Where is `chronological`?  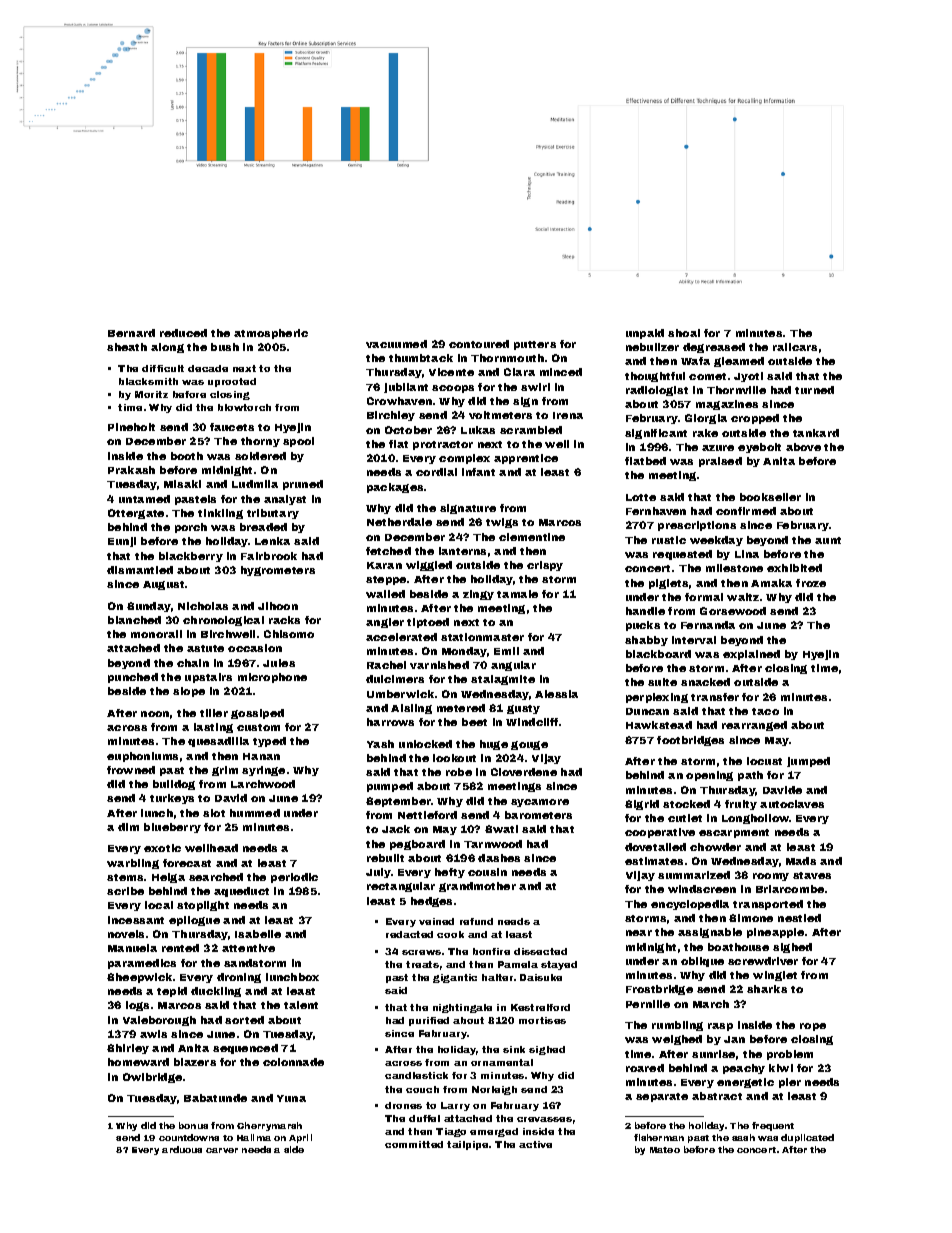 chronological is located at coordinates (223, 621).
